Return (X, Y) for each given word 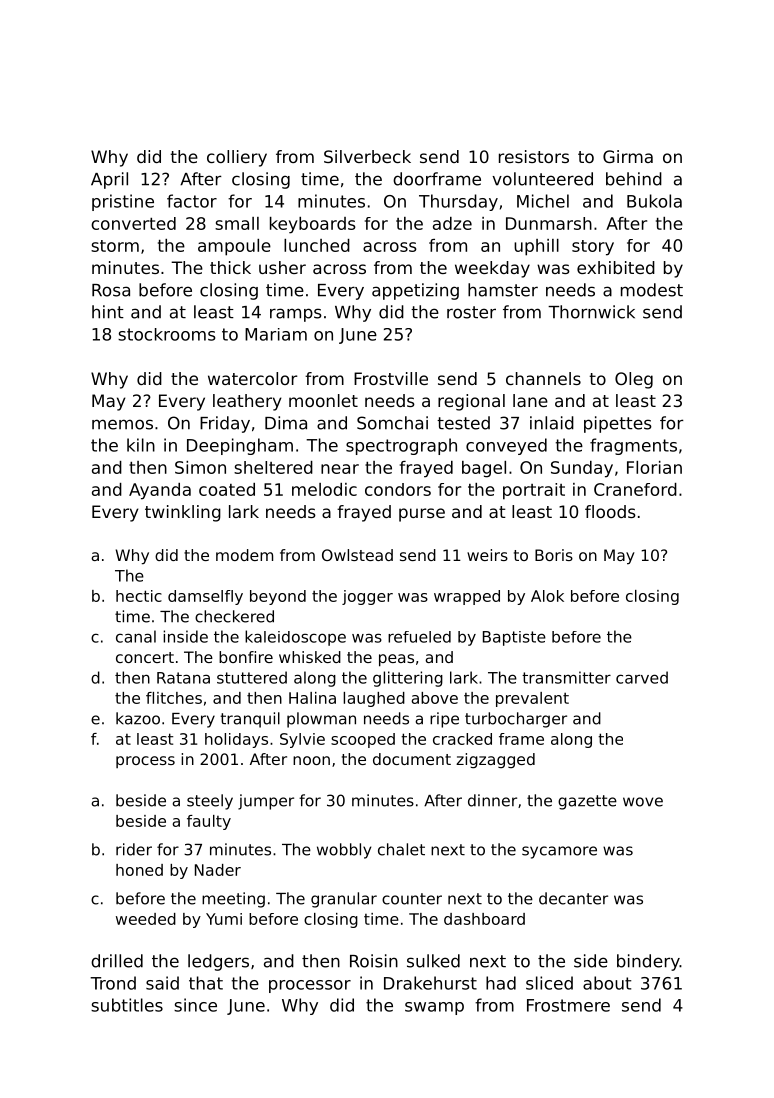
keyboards (313, 225)
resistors (534, 156)
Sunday (582, 469)
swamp (434, 1008)
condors (398, 489)
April (109, 180)
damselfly (205, 597)
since (195, 1005)
